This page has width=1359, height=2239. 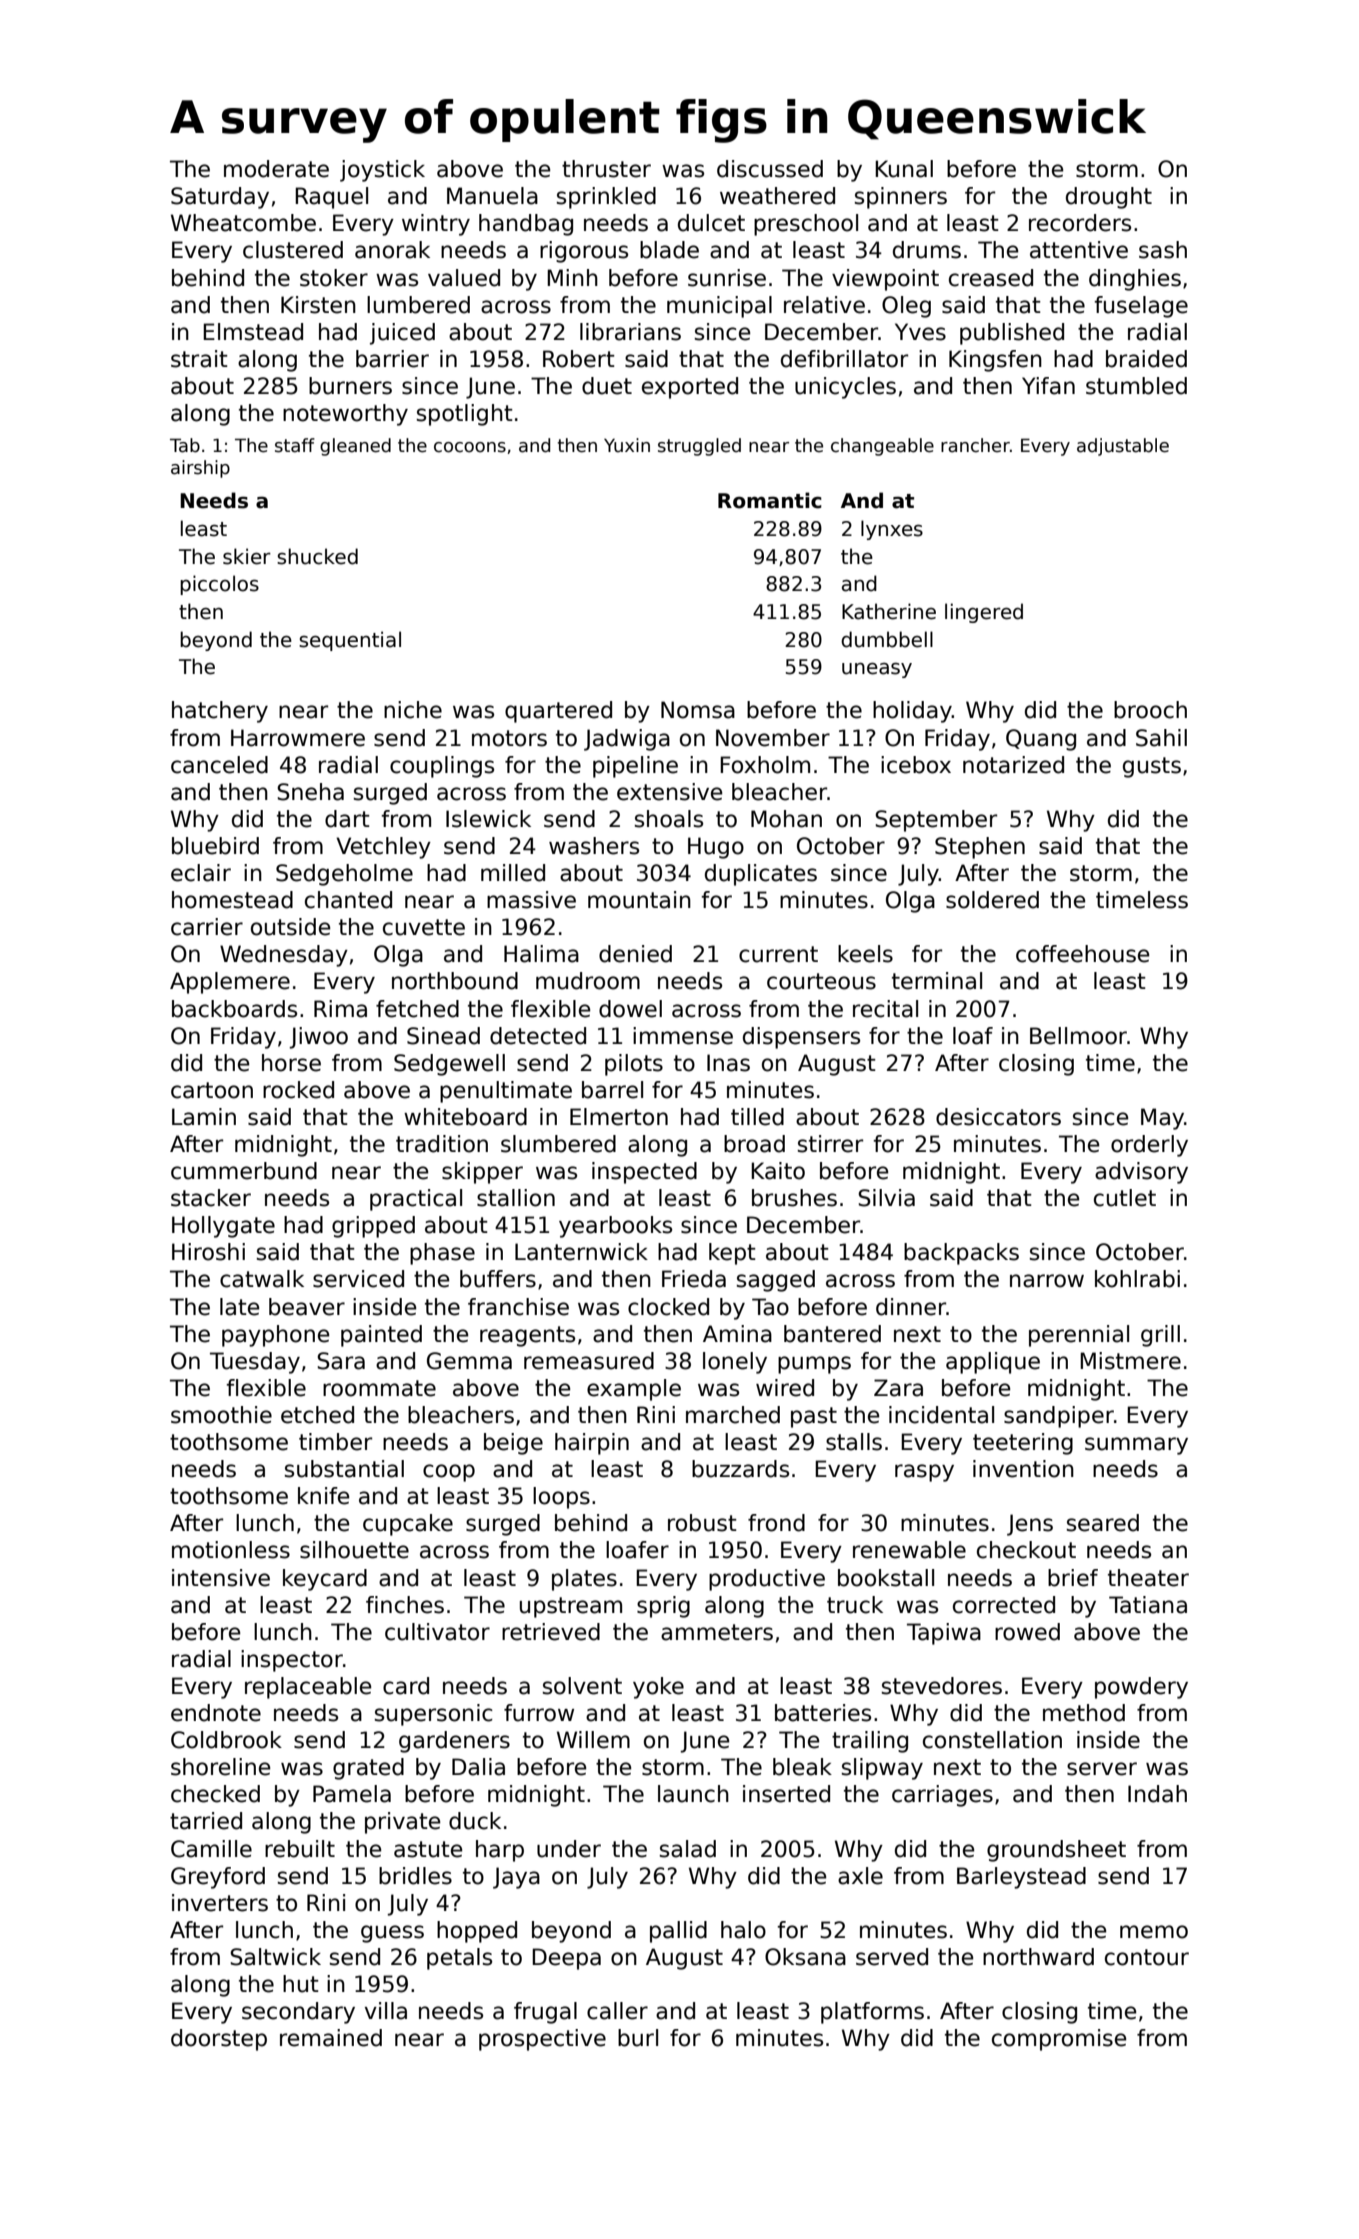 What do you see at coordinates (386, 2011) in the page?
I see `villa` at bounding box center [386, 2011].
